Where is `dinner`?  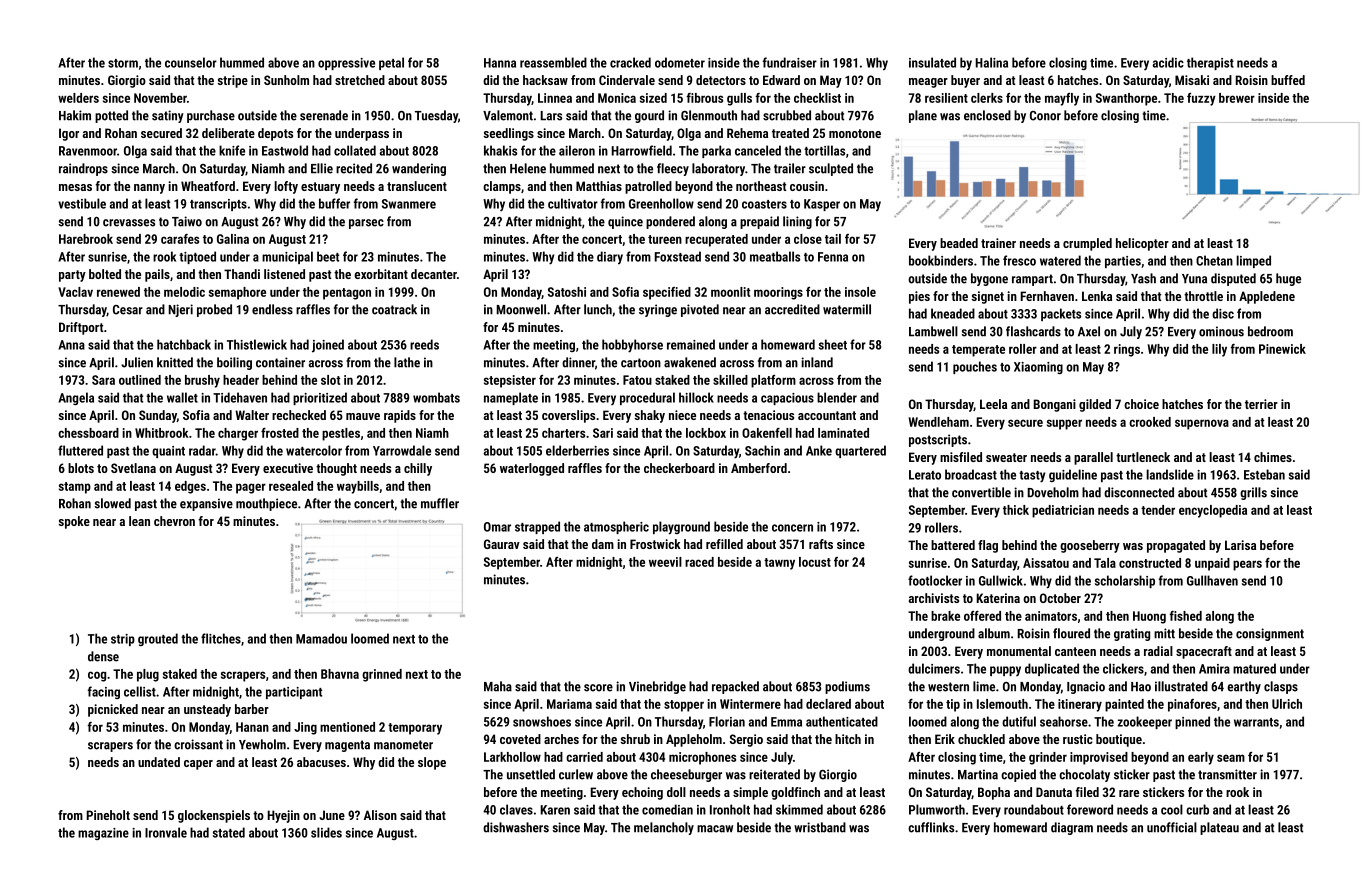
dinner is located at coordinates (578, 362).
